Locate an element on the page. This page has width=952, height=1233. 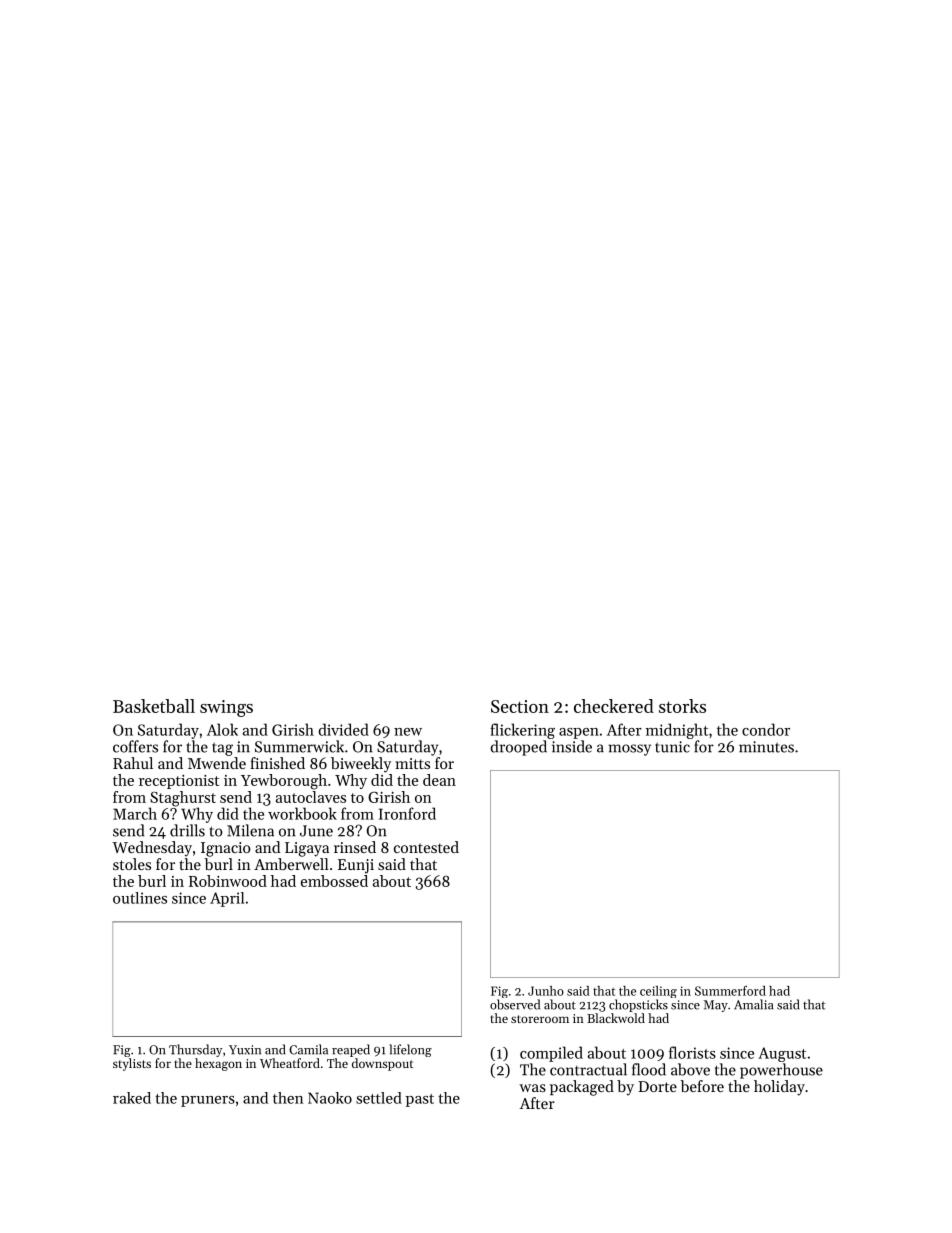
receptionist is located at coordinates (179, 782).
